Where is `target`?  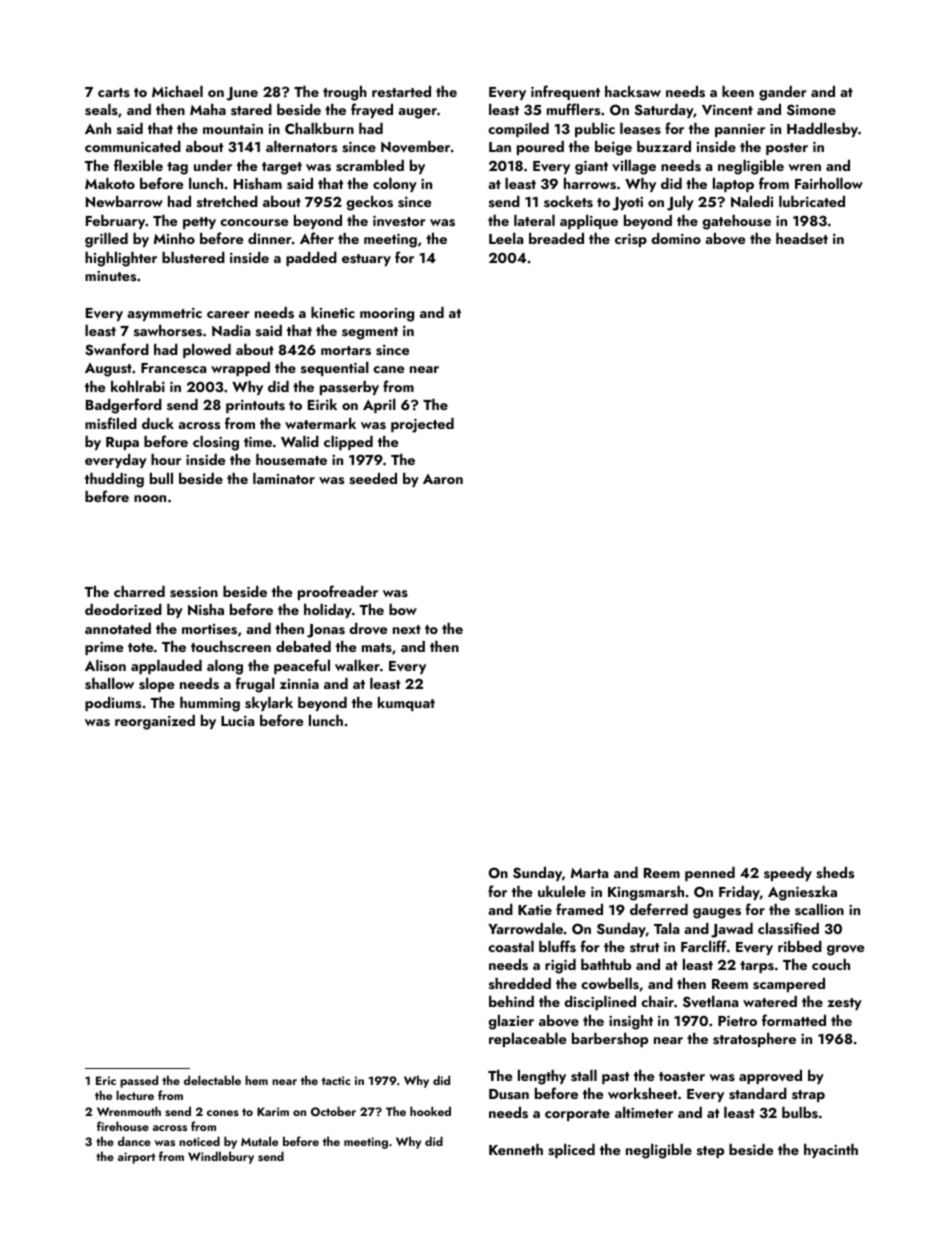 target is located at coordinates (282, 168).
